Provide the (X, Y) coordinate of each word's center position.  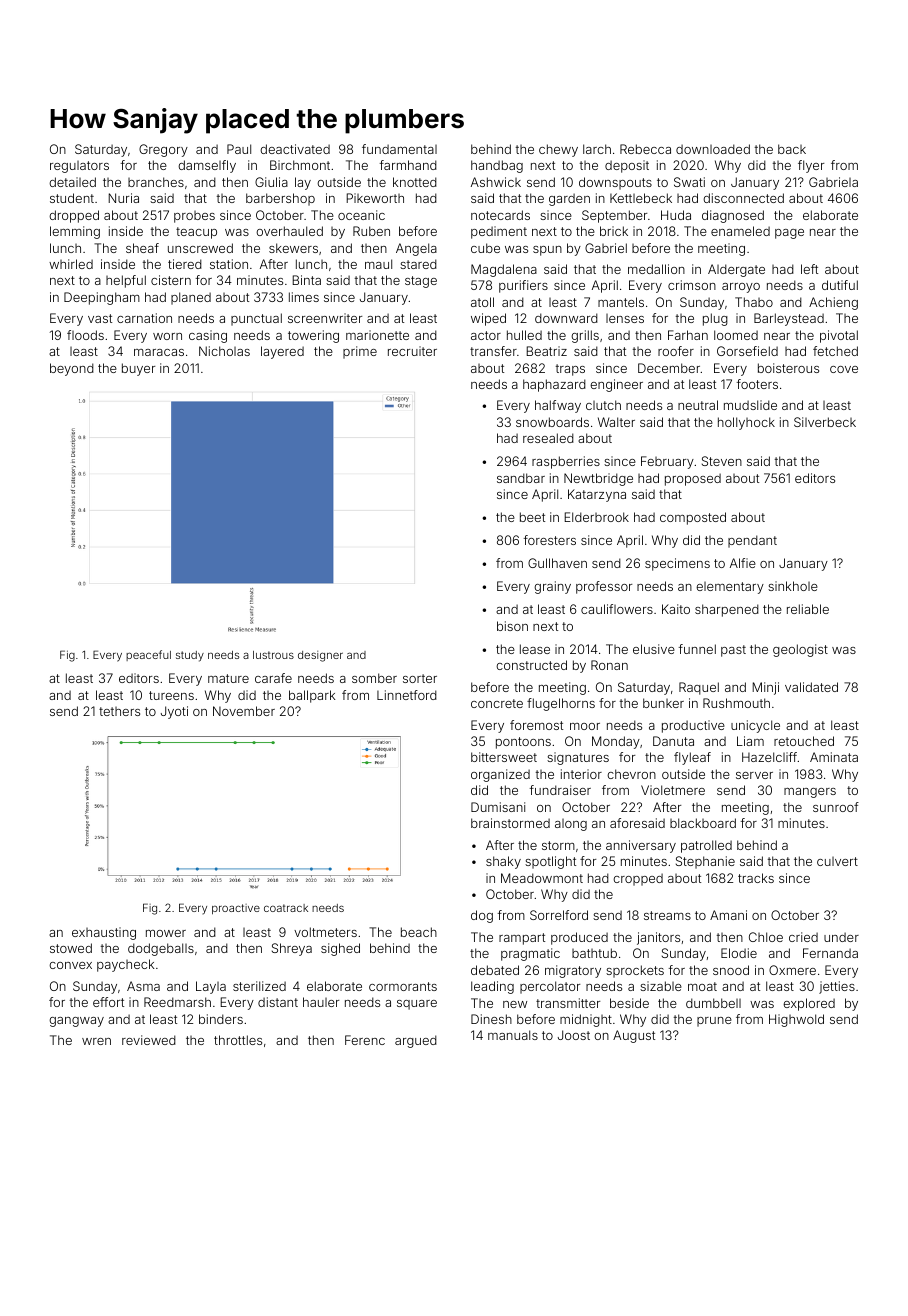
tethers (119, 711)
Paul (239, 149)
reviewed (149, 1040)
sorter (420, 678)
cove (844, 369)
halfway (558, 406)
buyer (138, 369)
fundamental (399, 149)
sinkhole (793, 586)
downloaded (713, 149)
